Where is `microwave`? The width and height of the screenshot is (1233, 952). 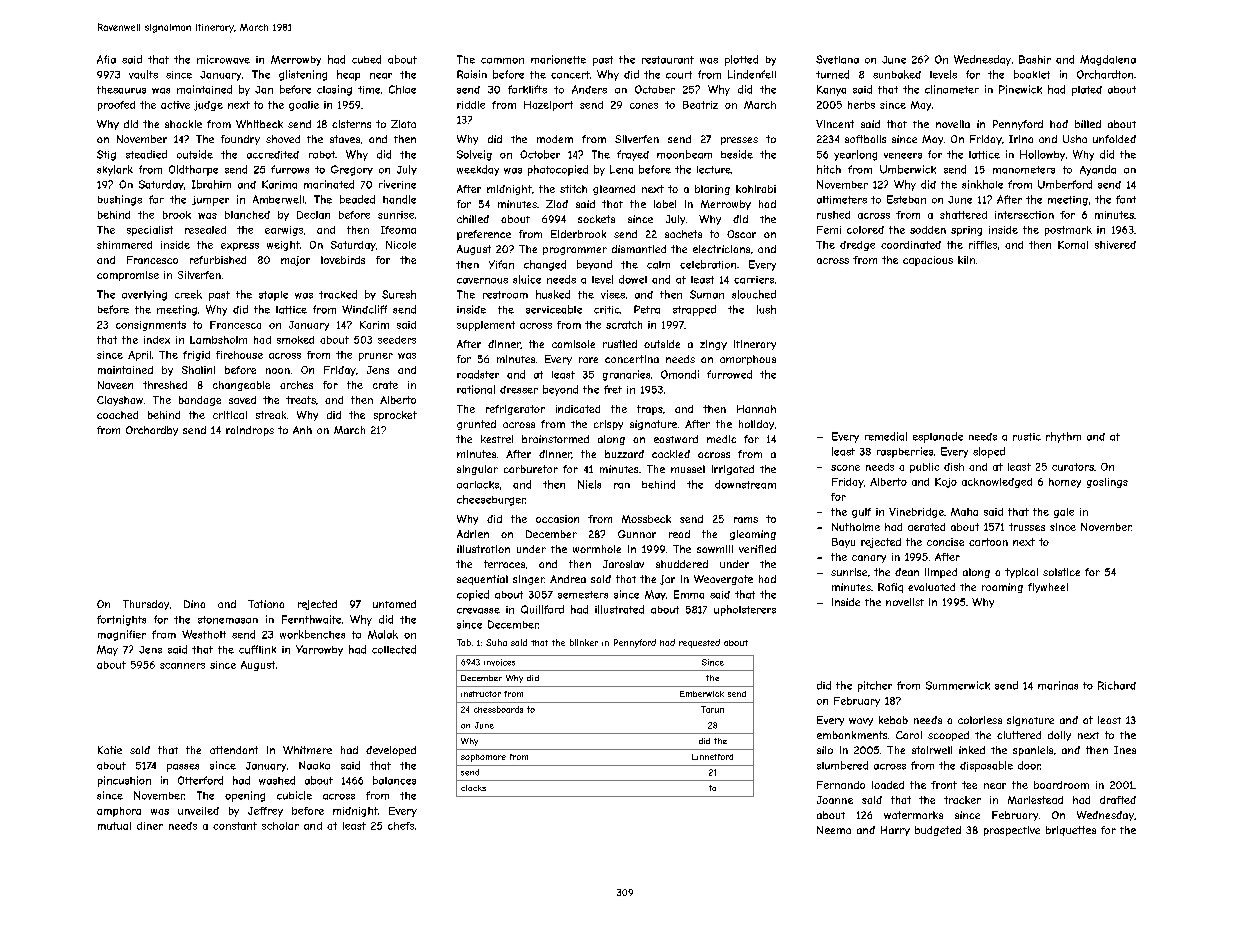
microwave is located at coordinates (223, 59).
